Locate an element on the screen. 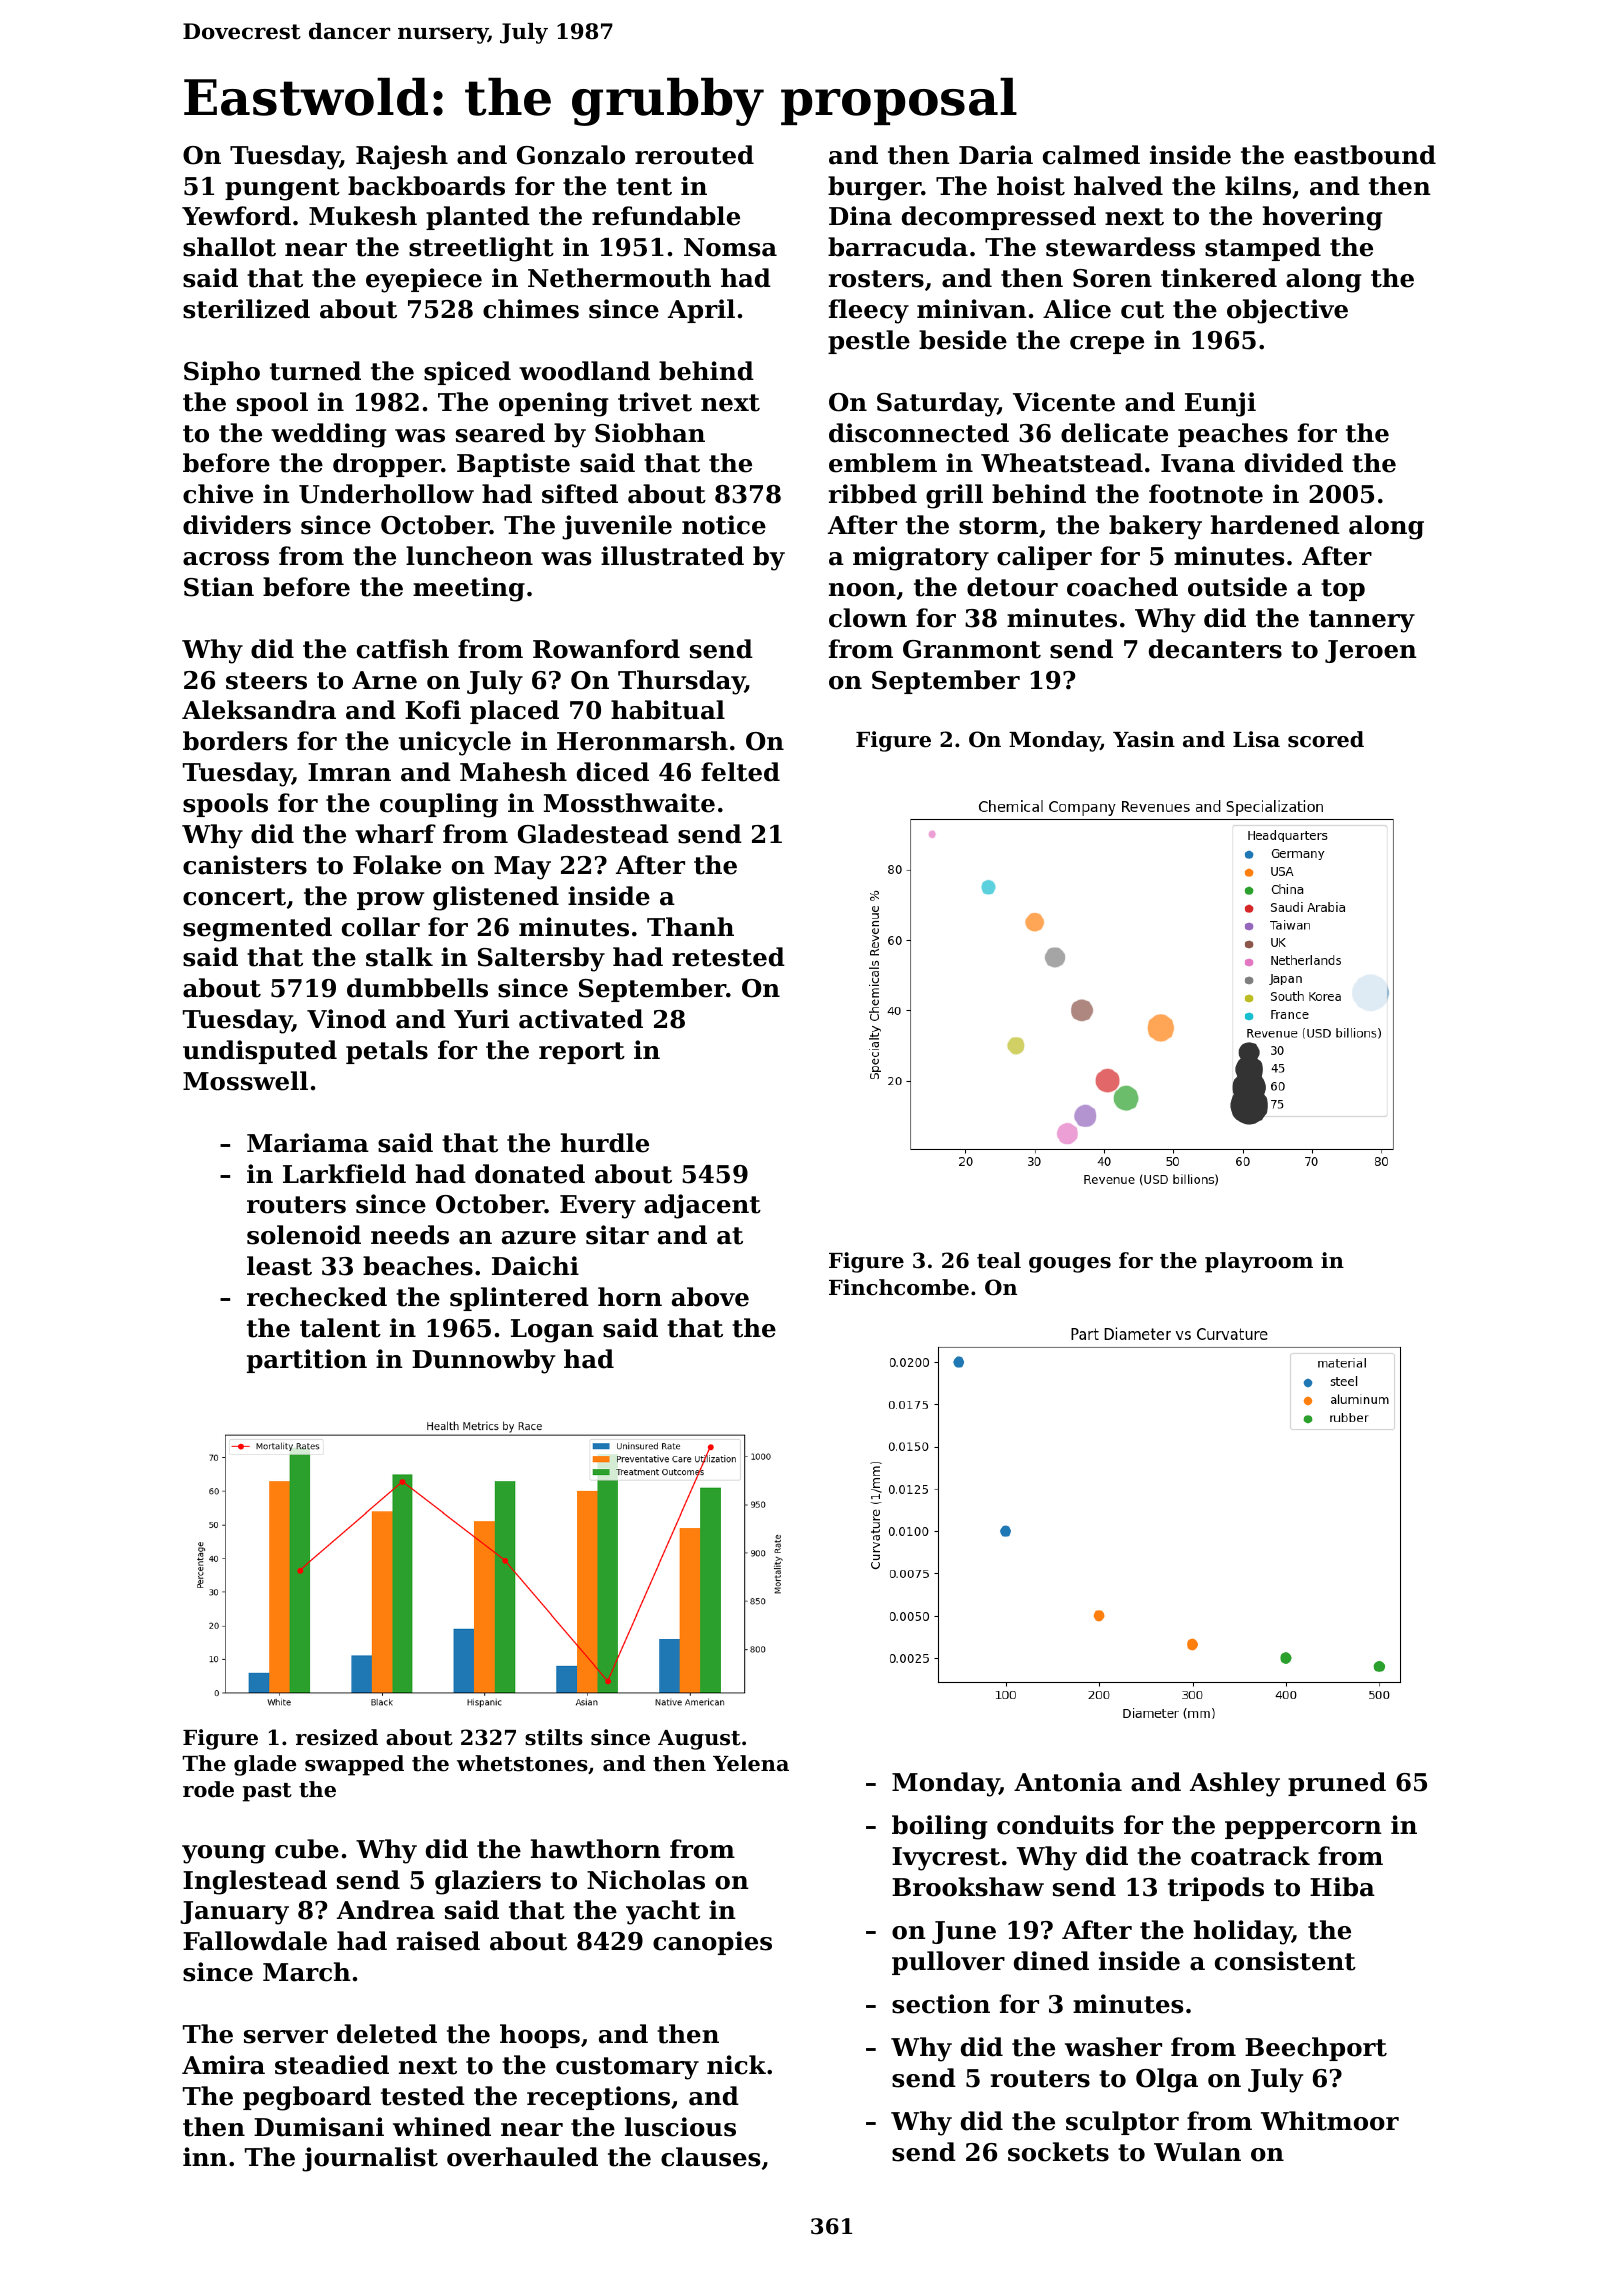 The width and height of the screenshot is (1620, 2292). Nicholas is located at coordinates (646, 1880).
